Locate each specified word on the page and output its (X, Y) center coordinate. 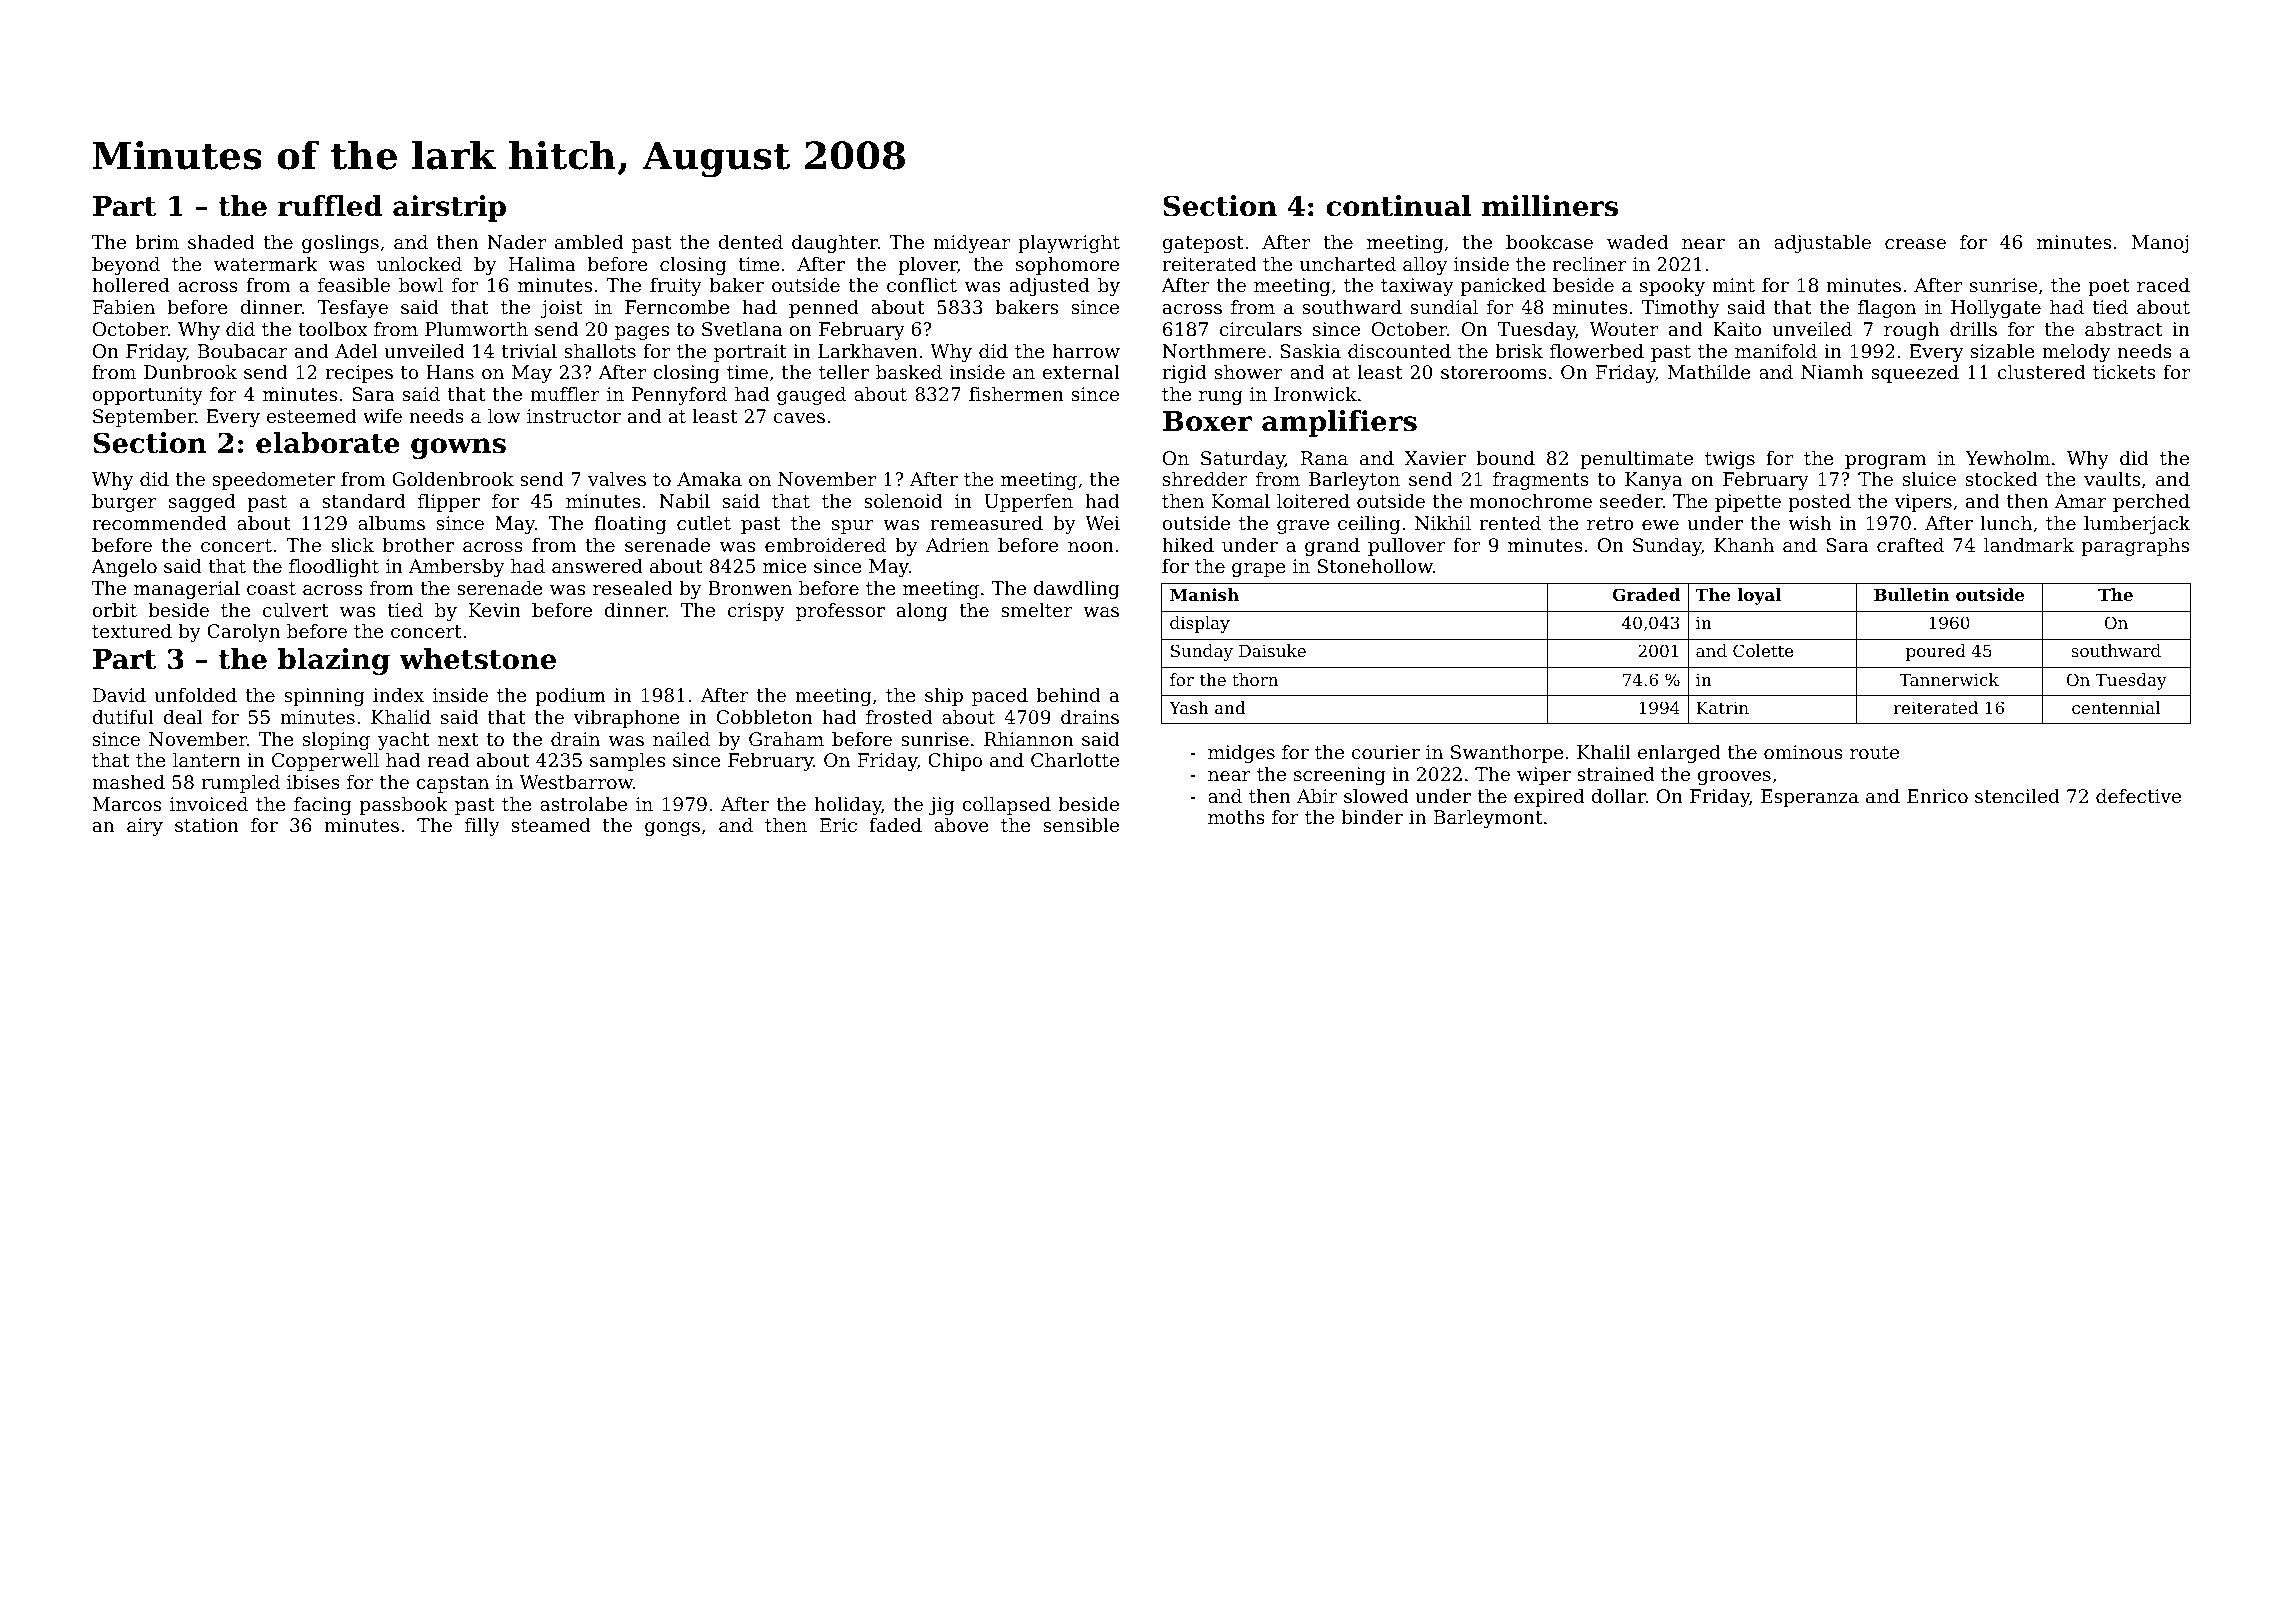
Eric (838, 825)
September (144, 418)
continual (1398, 206)
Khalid (401, 717)
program (1885, 462)
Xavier (1435, 458)
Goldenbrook (453, 479)
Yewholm (2007, 458)
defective (2138, 796)
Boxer (1207, 421)
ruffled (330, 206)
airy (145, 827)
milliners (1550, 206)
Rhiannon (1029, 739)
